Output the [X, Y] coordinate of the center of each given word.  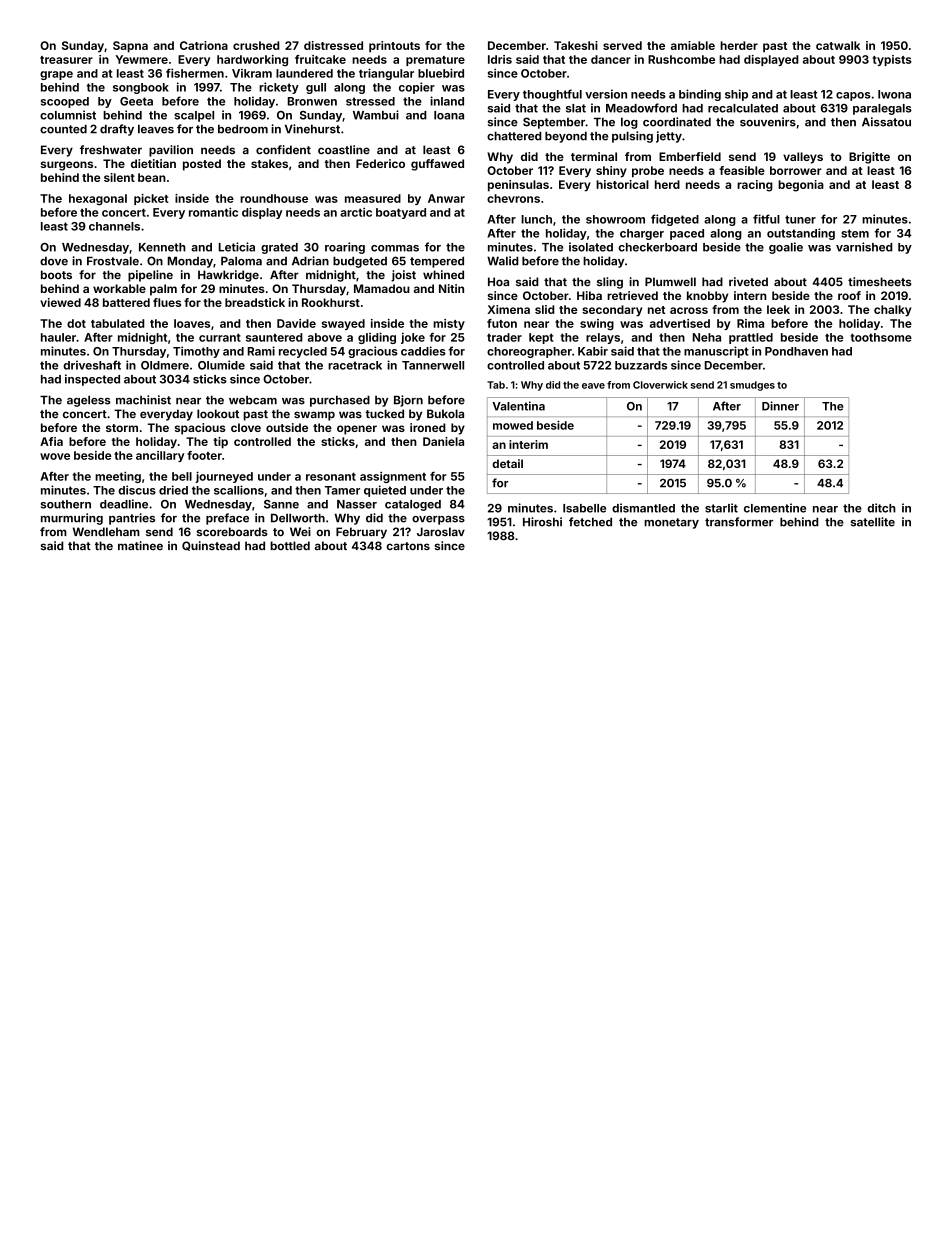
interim [528, 444]
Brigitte [869, 158]
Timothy [196, 352]
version [606, 94]
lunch [536, 219]
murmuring [72, 519]
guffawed [437, 165]
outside [287, 427]
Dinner [780, 406]
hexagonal [98, 200]
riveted [748, 281]
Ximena [509, 309]
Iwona [894, 94]
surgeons [67, 166]
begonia [801, 186]
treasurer [66, 60]
